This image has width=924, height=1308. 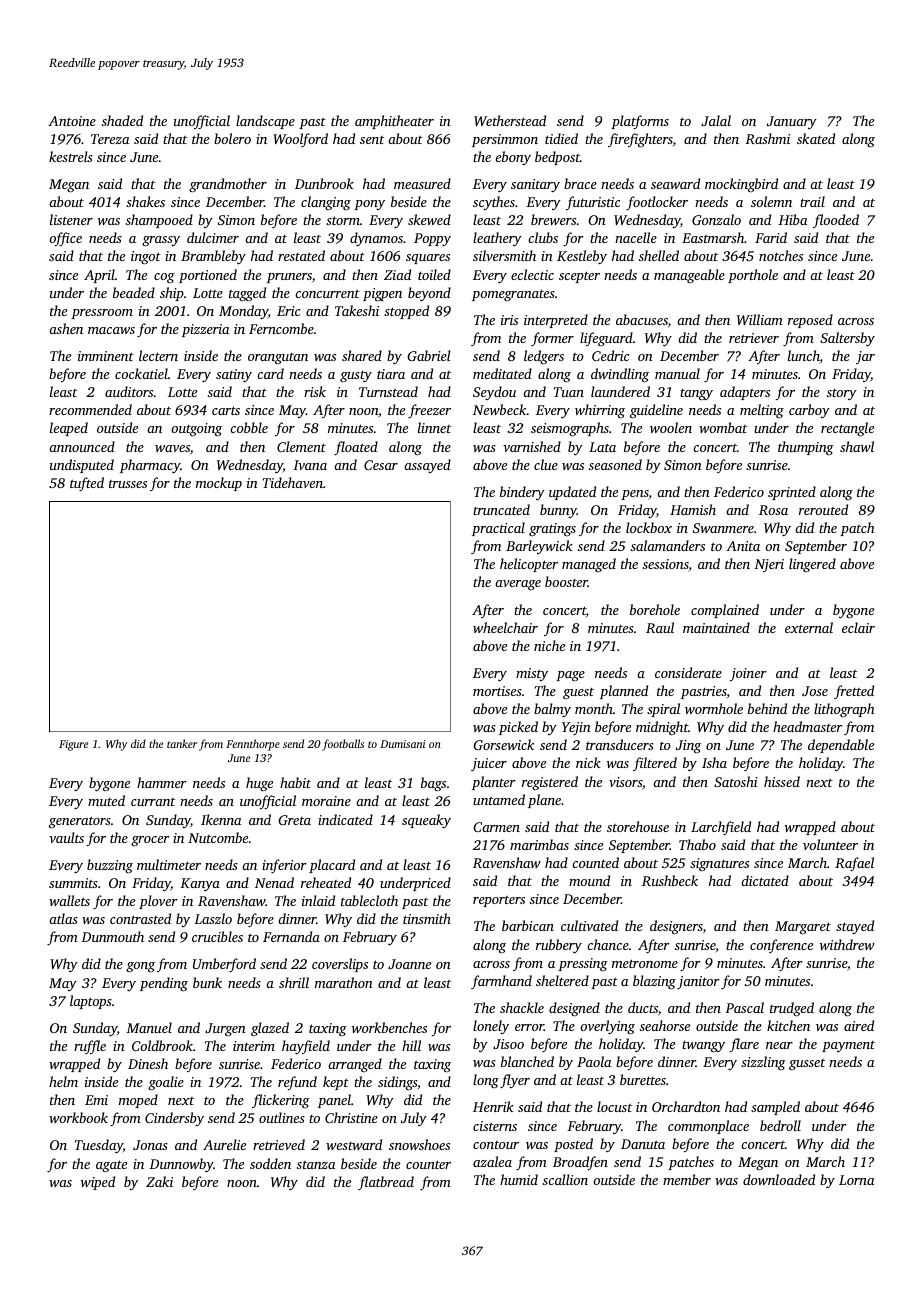 What do you see at coordinates (106, 800) in the image?
I see `muted` at bounding box center [106, 800].
